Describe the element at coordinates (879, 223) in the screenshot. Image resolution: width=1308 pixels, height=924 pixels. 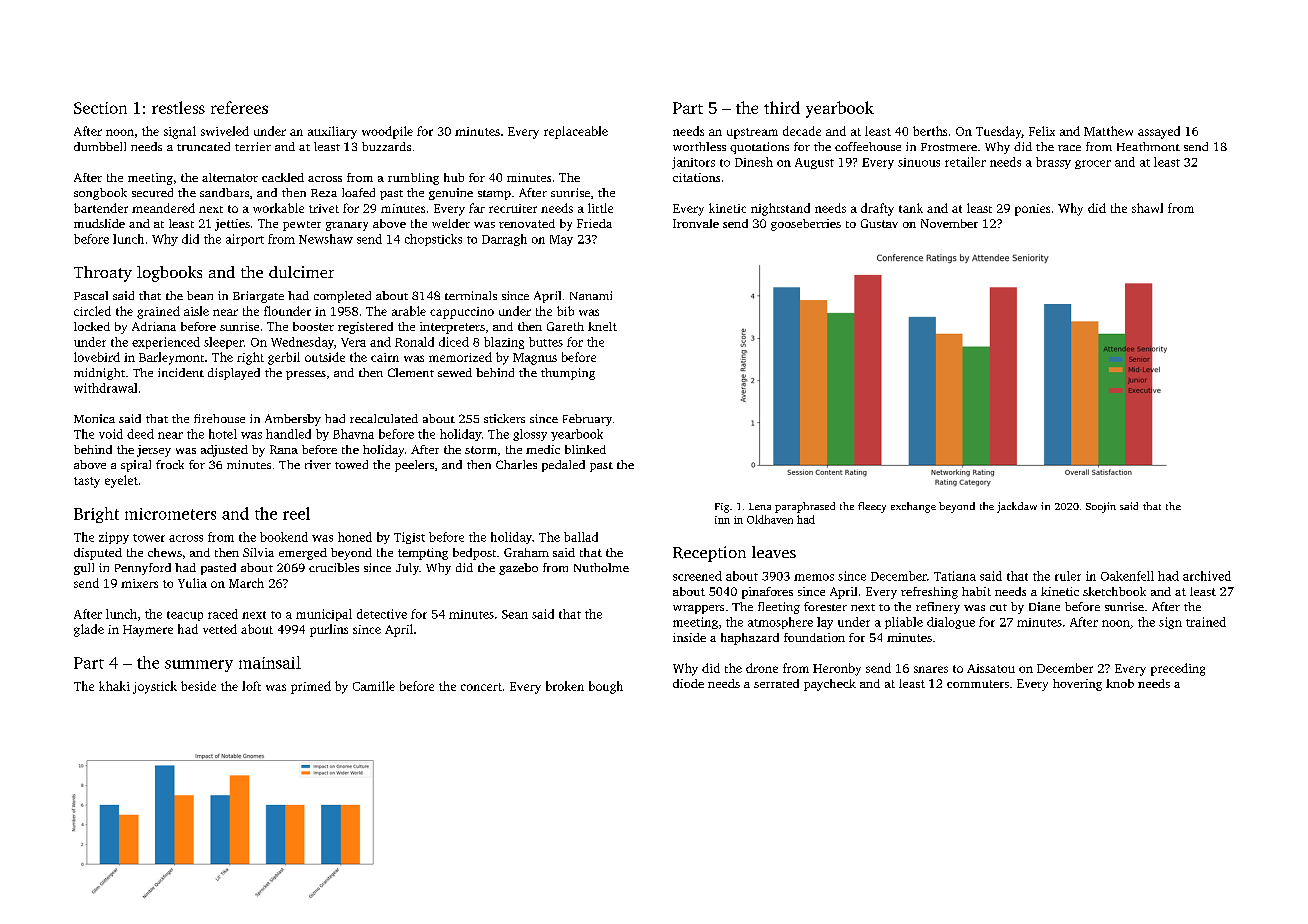
I see `Gustav` at that location.
